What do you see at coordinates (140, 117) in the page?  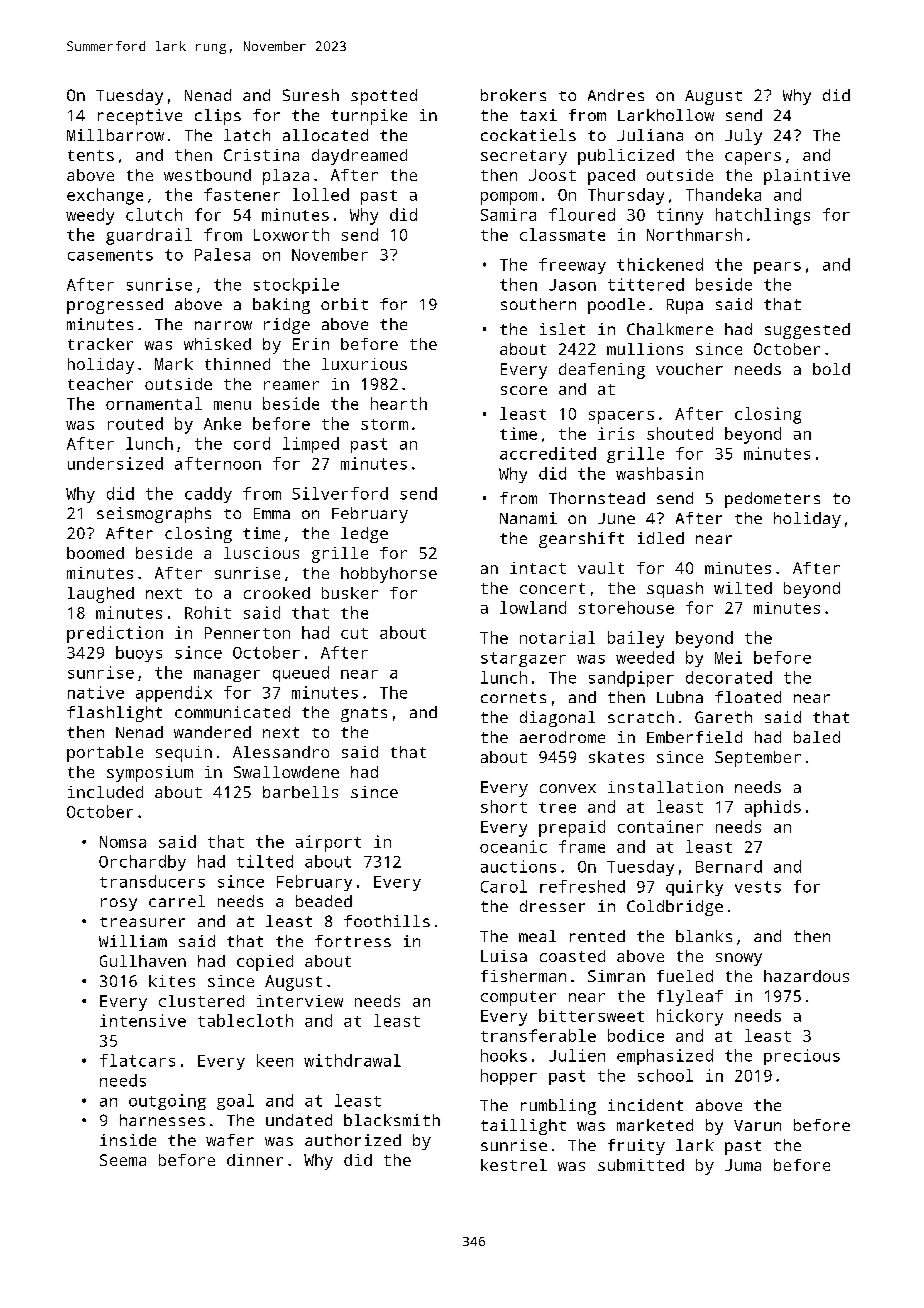 I see `receptive` at bounding box center [140, 117].
